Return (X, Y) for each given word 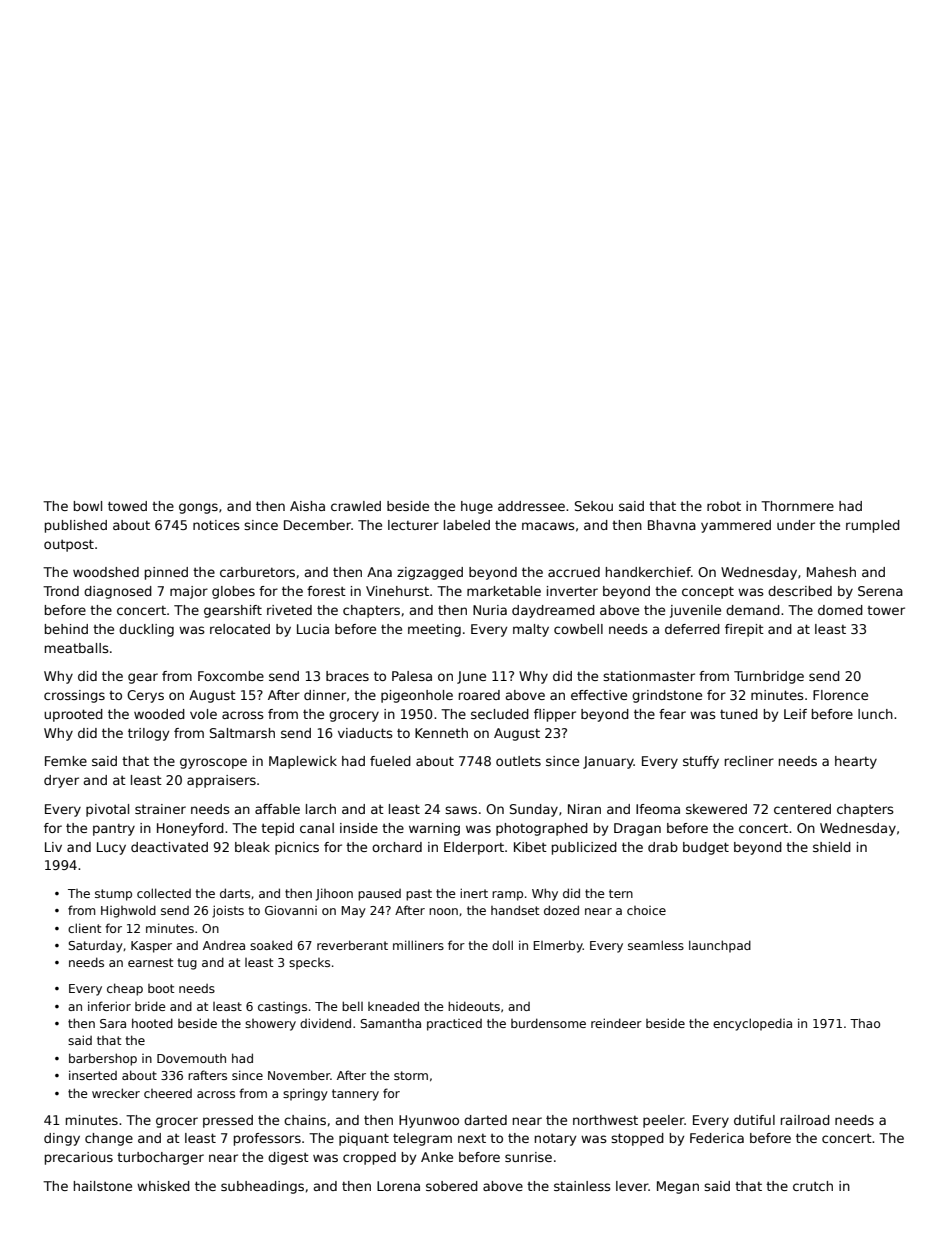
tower (886, 610)
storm (411, 1075)
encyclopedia (752, 1024)
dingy (62, 1139)
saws (461, 810)
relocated (240, 629)
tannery (355, 1095)
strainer (160, 809)
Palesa (412, 676)
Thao (865, 1023)
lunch (875, 714)
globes (233, 592)
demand (753, 610)
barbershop (103, 1059)
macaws (548, 526)
